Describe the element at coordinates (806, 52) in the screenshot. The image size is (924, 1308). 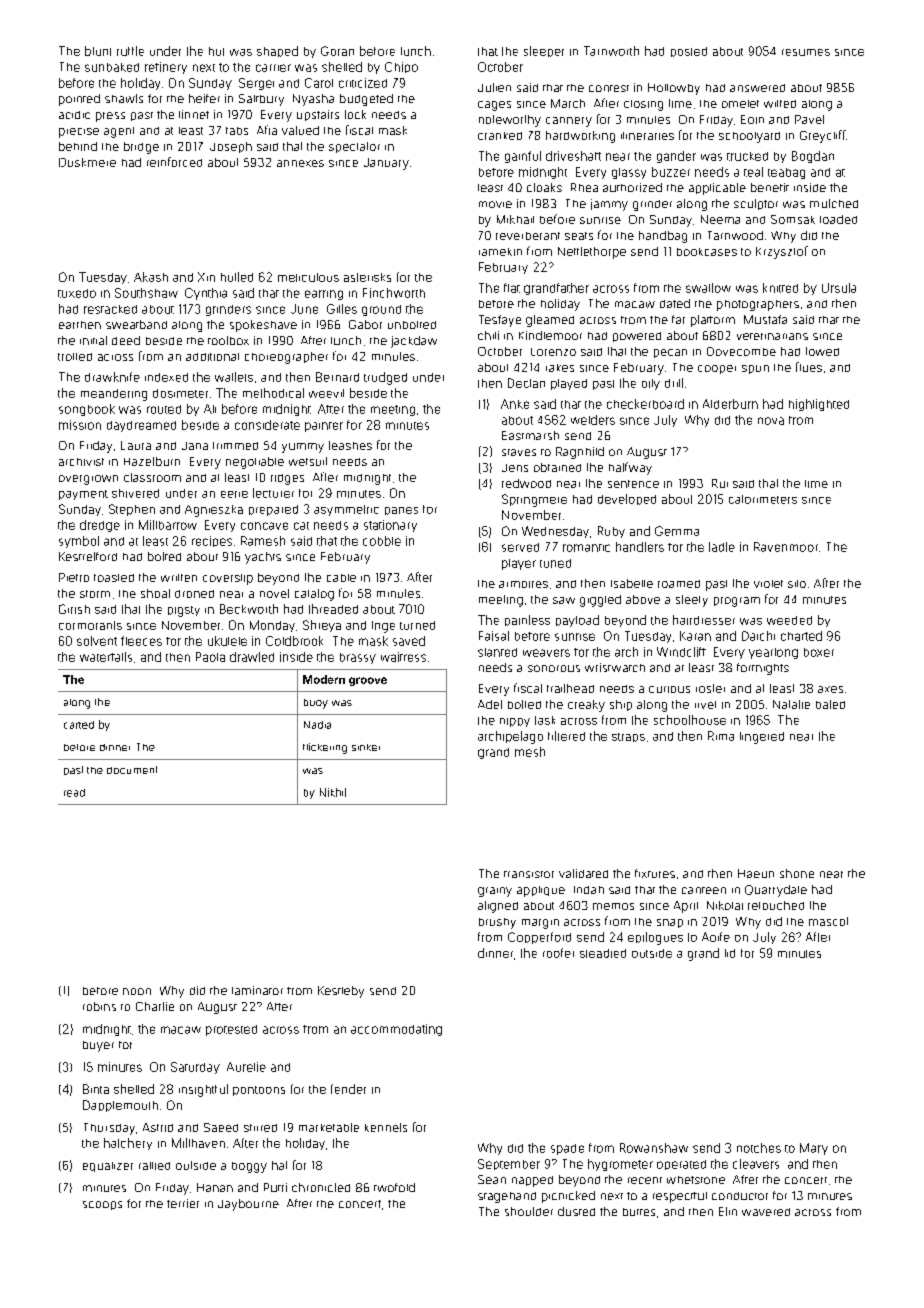
I see `resumes` at that location.
